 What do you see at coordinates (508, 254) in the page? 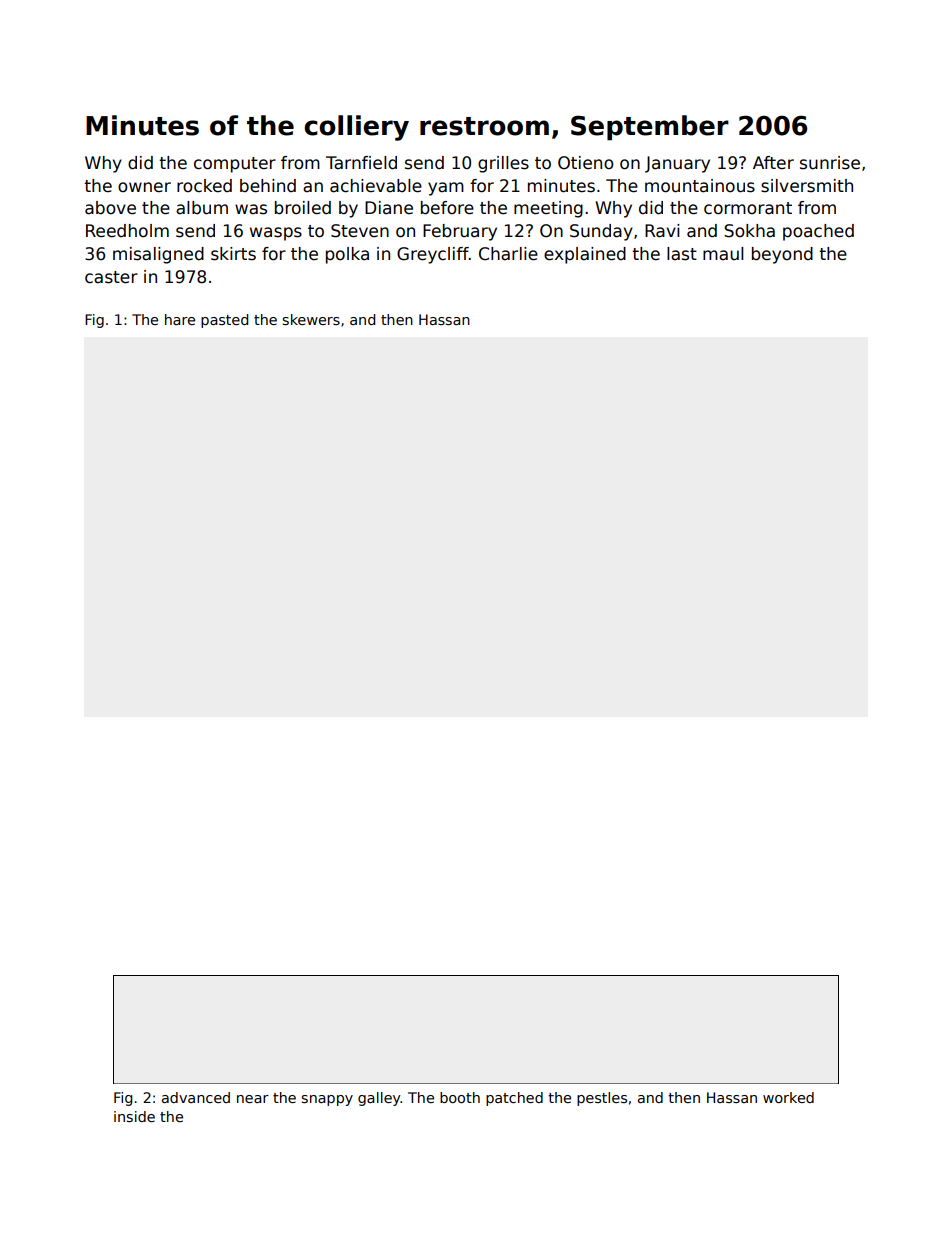
I see `Charlie` at bounding box center [508, 254].
